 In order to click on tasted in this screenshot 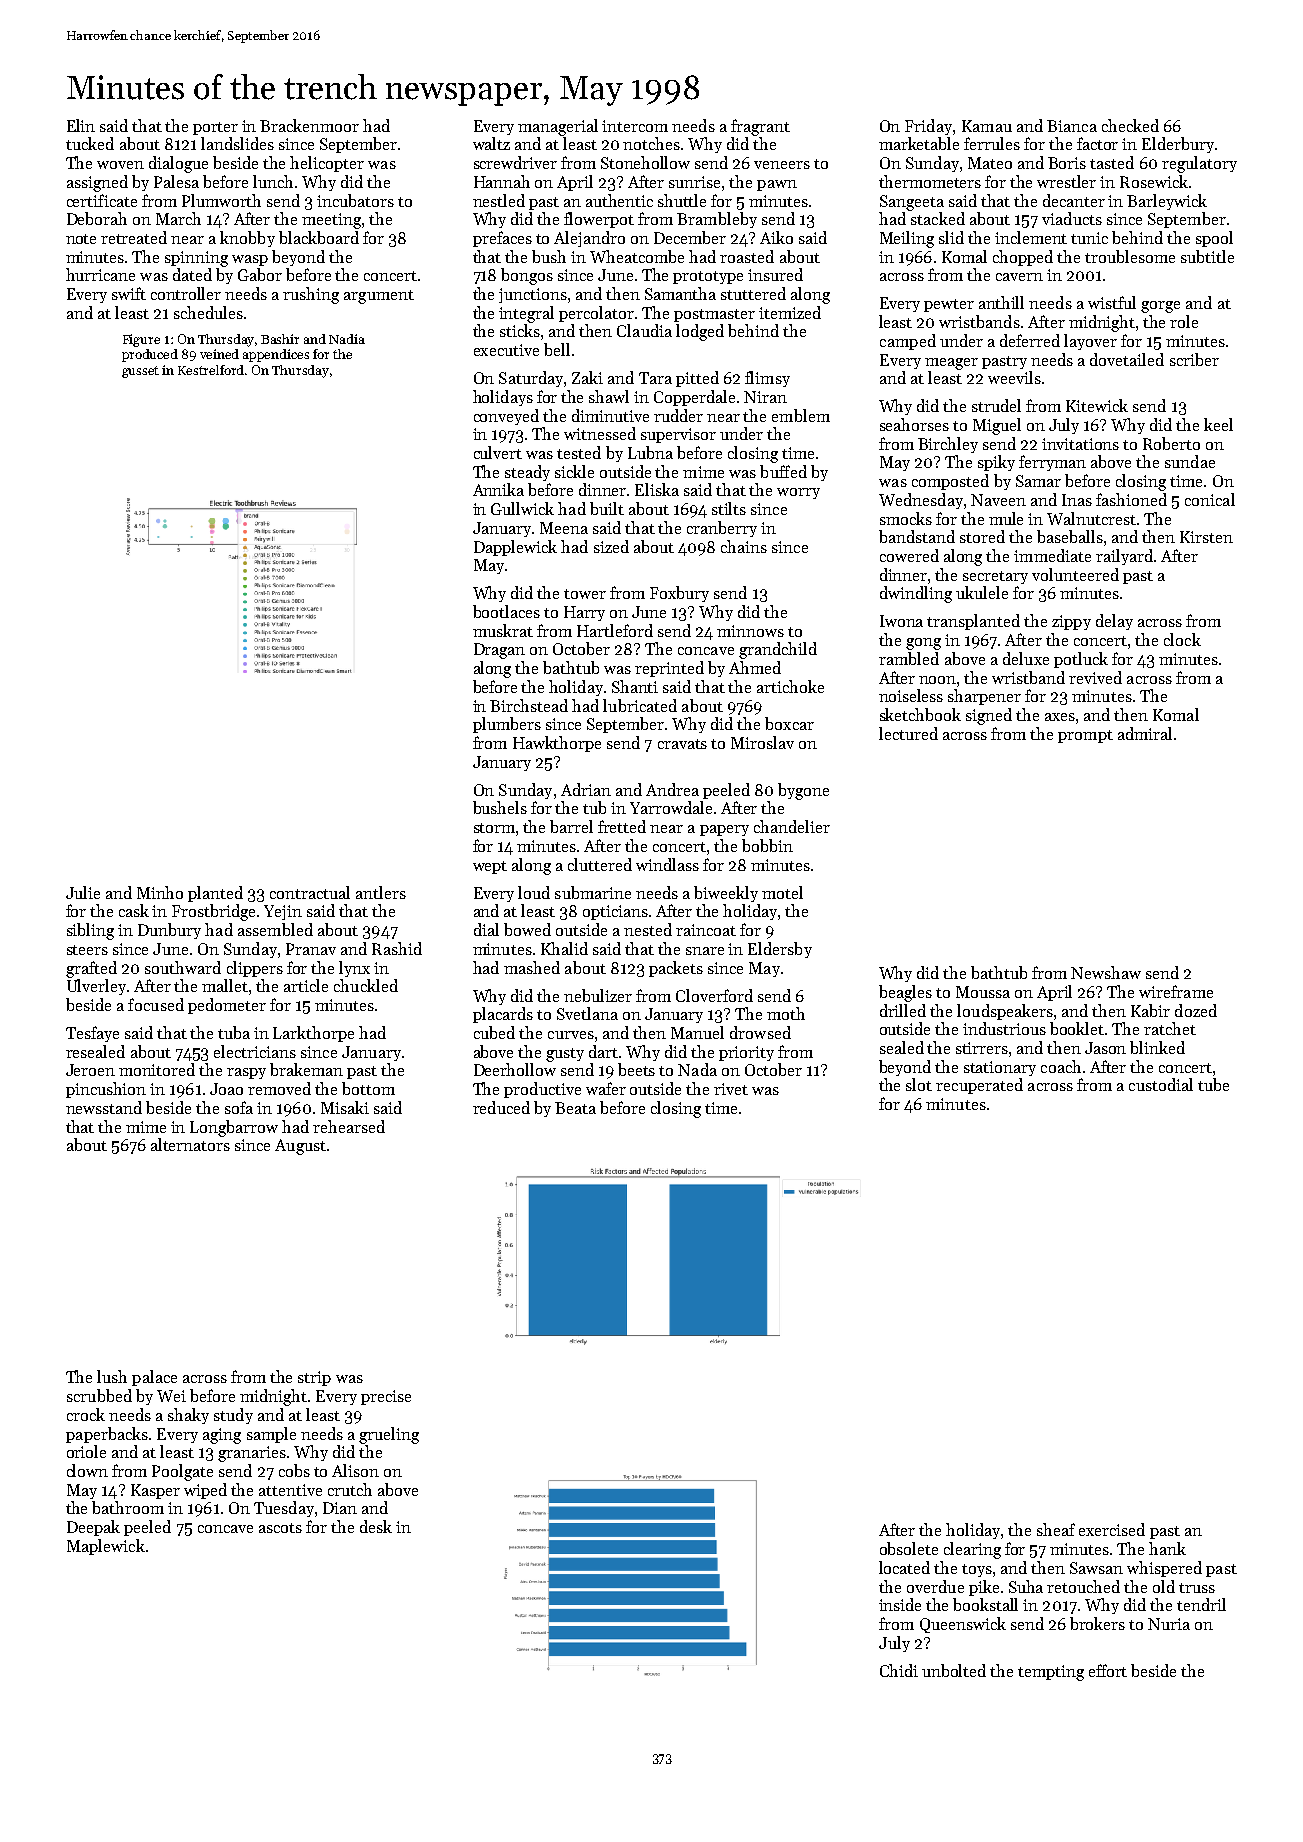, I will do `click(1112, 162)`.
